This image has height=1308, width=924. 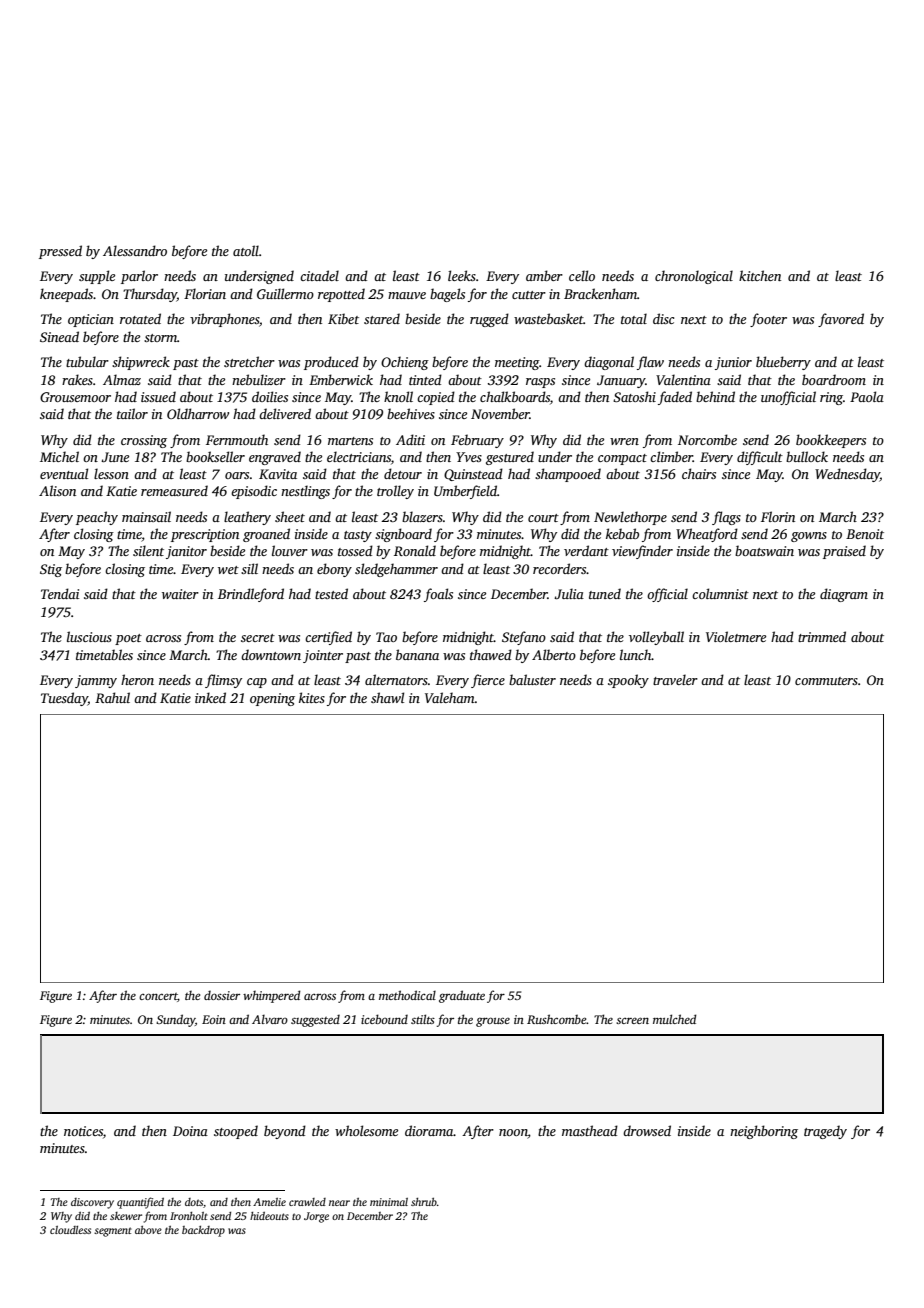 I want to click on atoll, so click(x=246, y=250).
